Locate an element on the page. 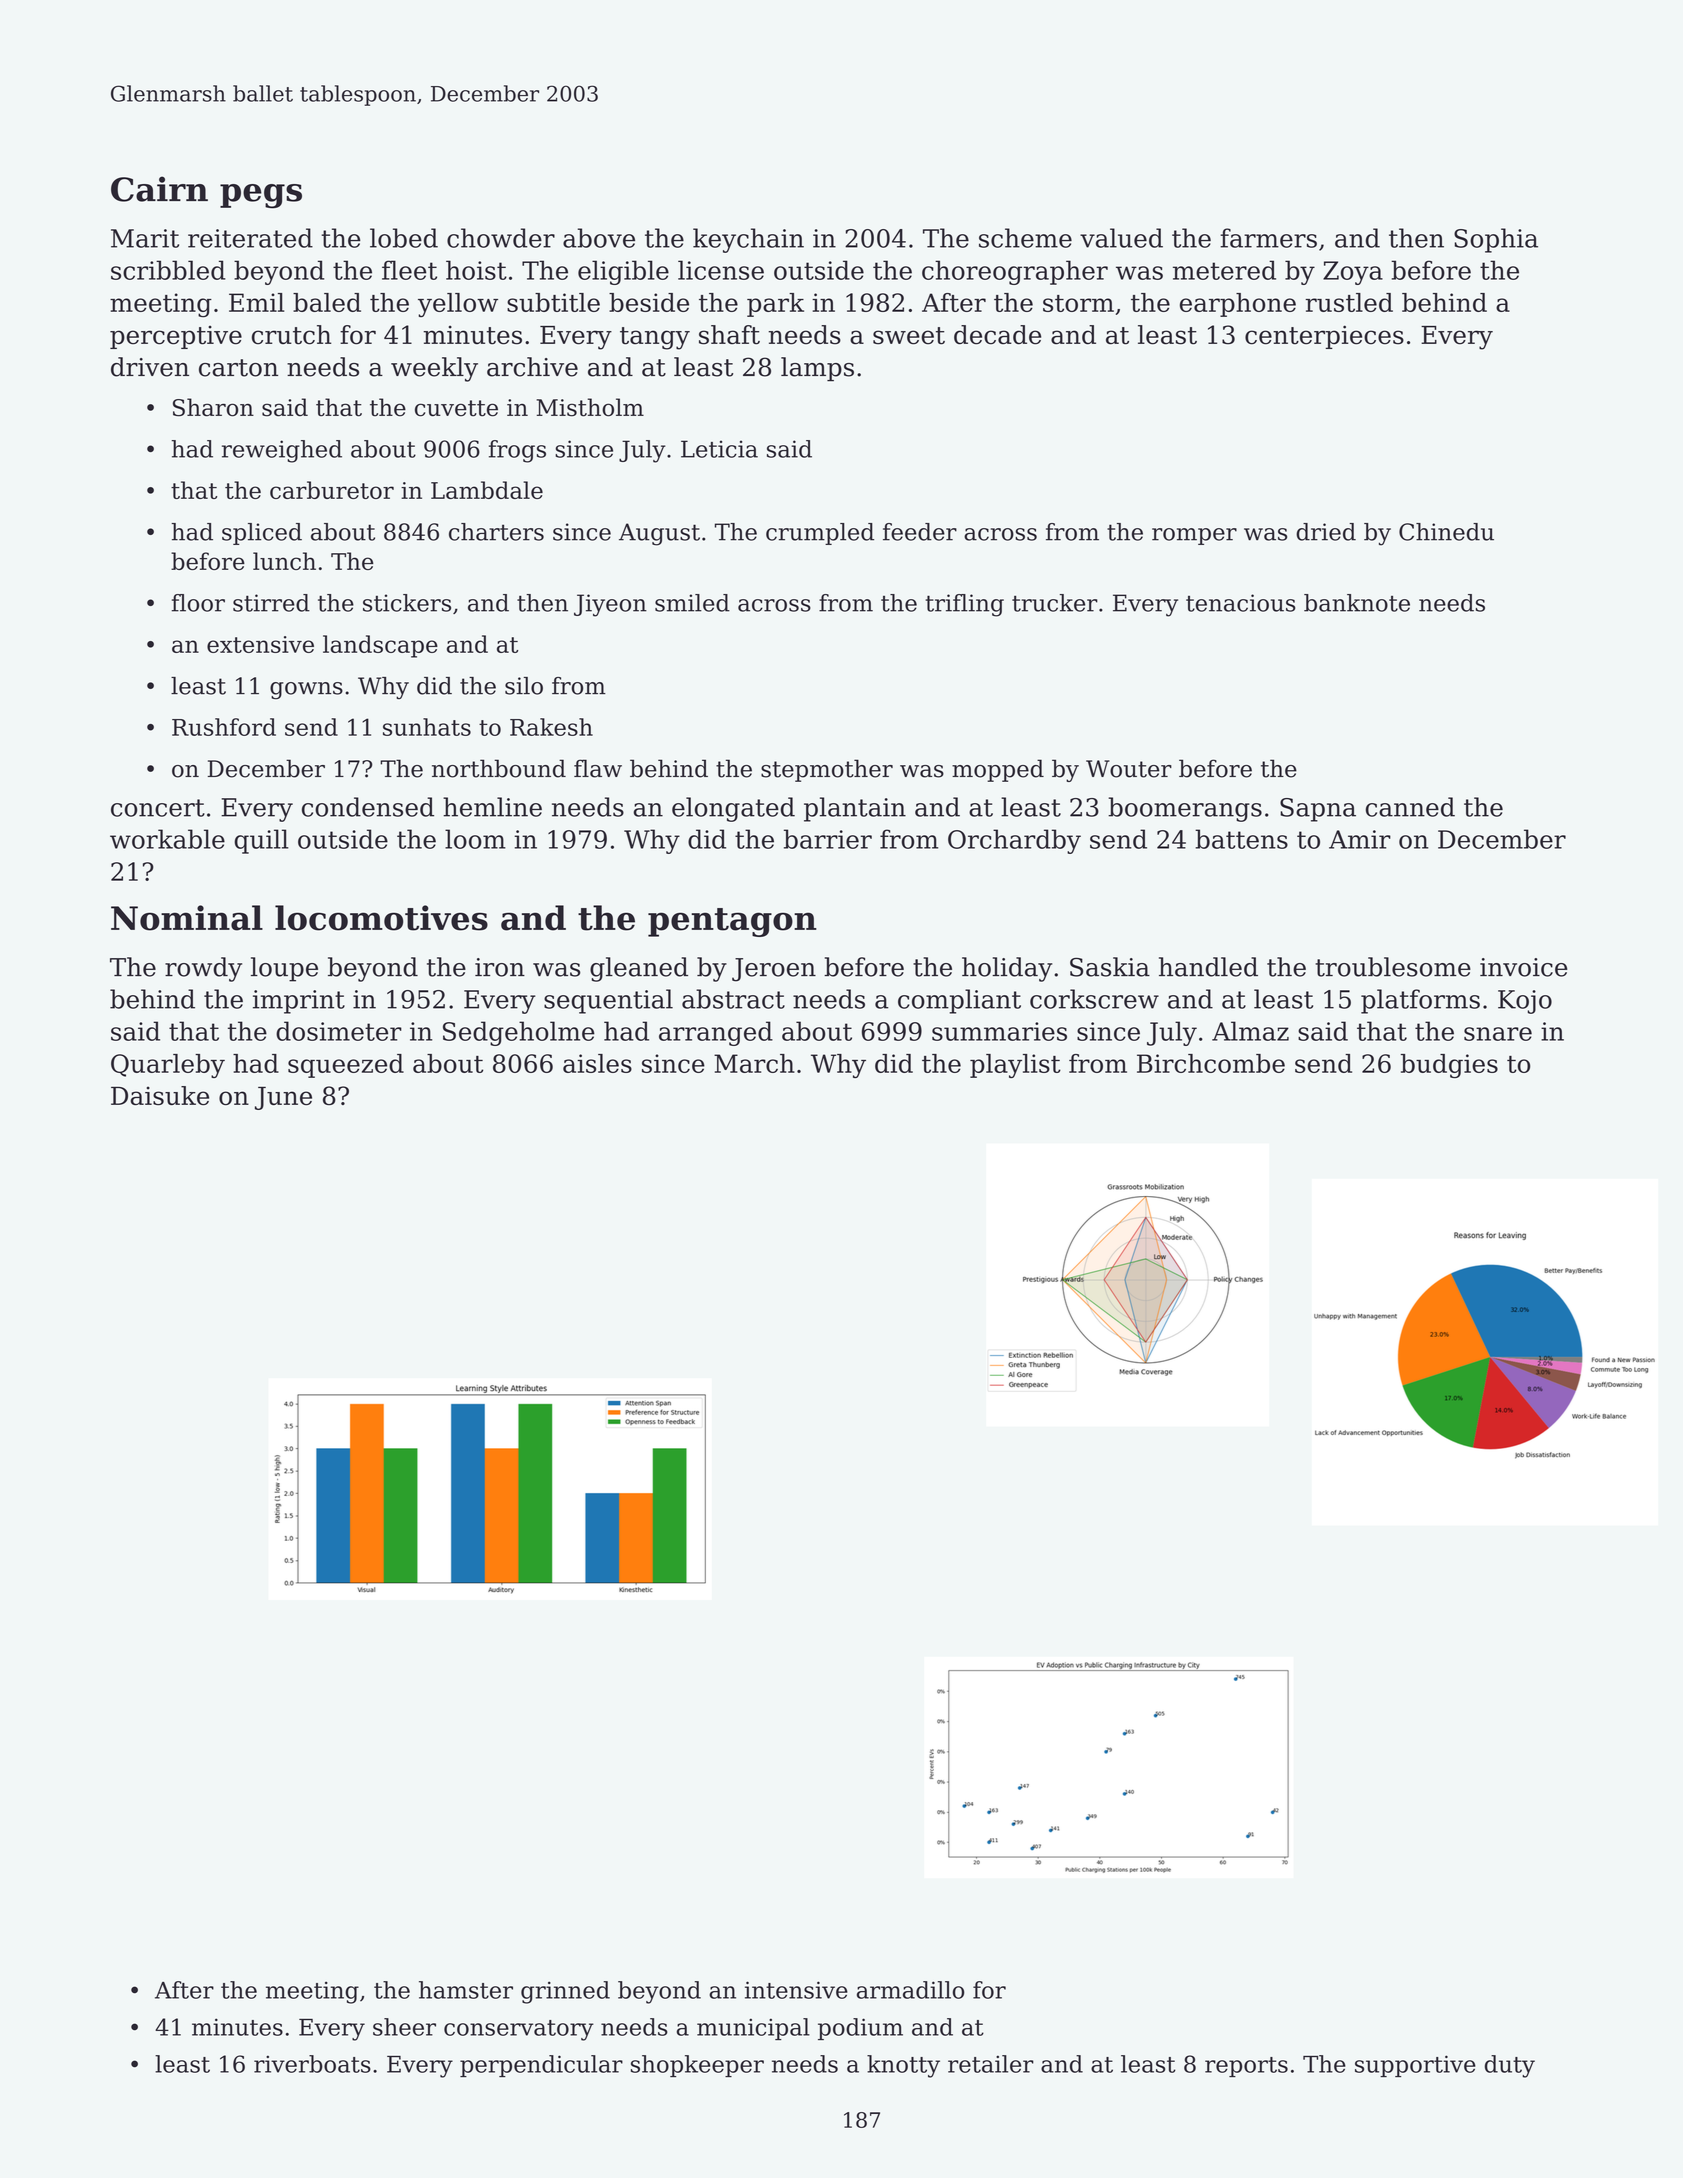  rowdy is located at coordinates (203, 969).
